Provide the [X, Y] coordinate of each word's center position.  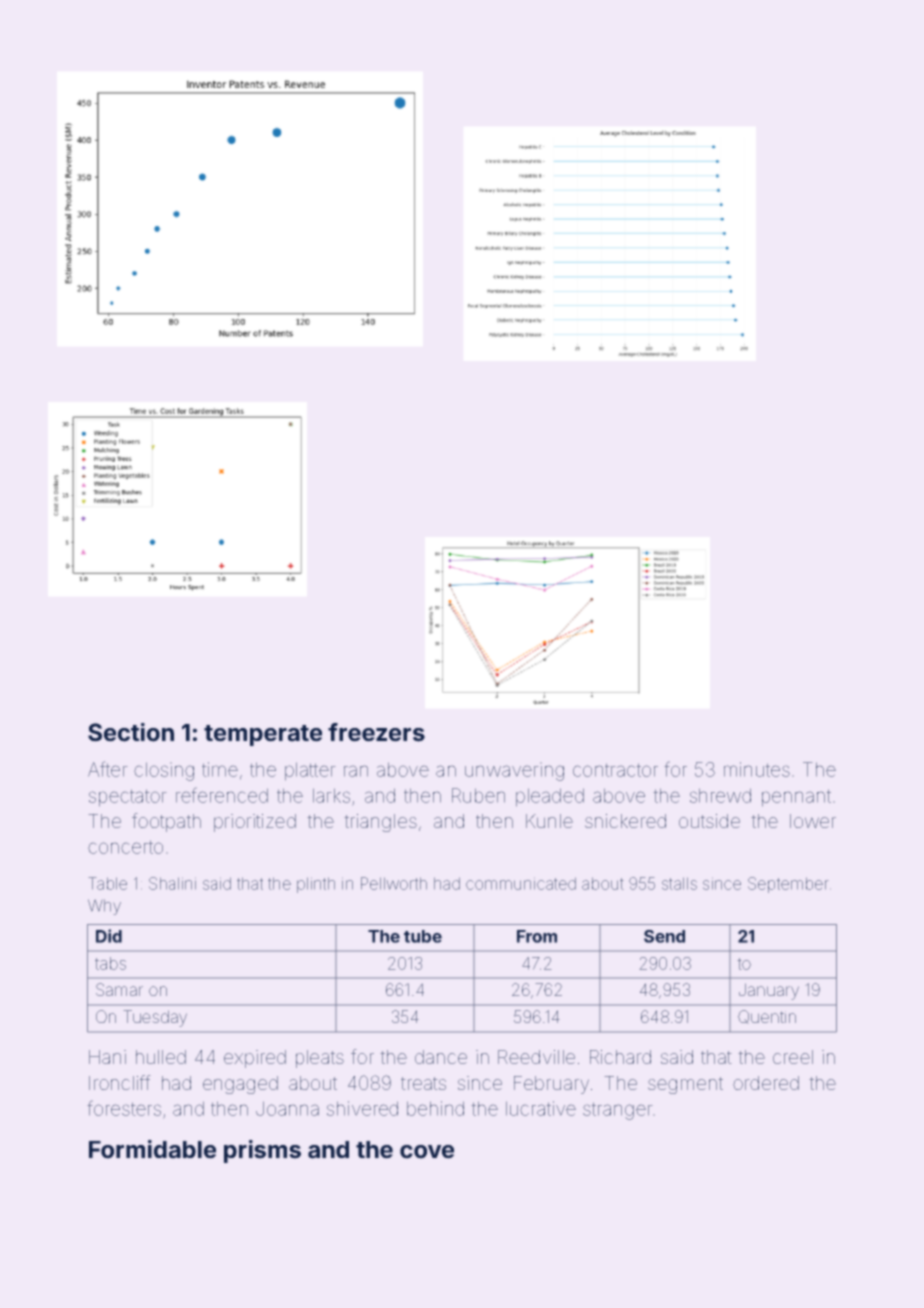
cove [427, 1152]
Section [131, 732]
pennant [796, 798]
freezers [376, 732]
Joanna [287, 1108]
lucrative [541, 1108]
